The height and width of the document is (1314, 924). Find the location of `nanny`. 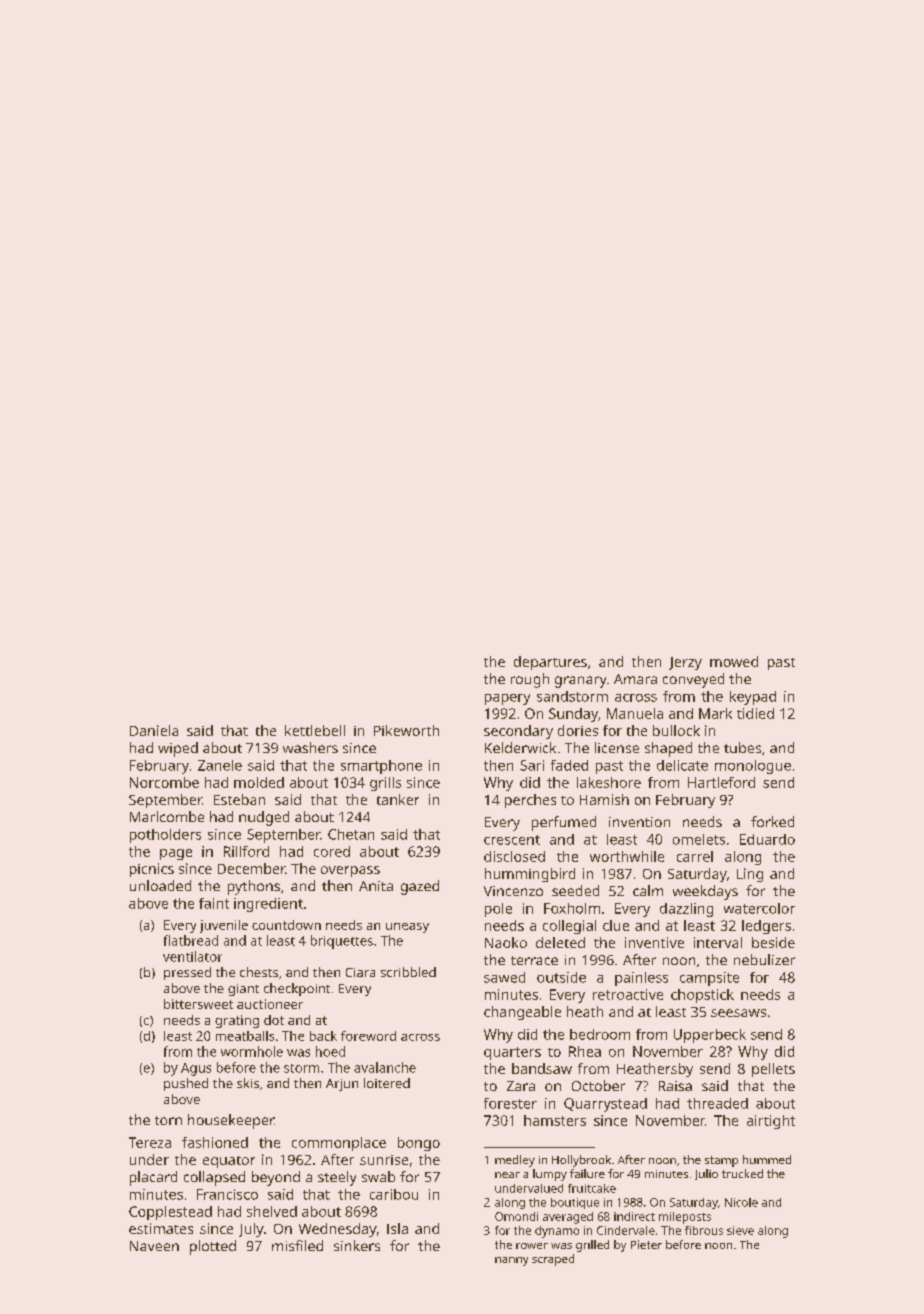

nanny is located at coordinates (511, 1261).
